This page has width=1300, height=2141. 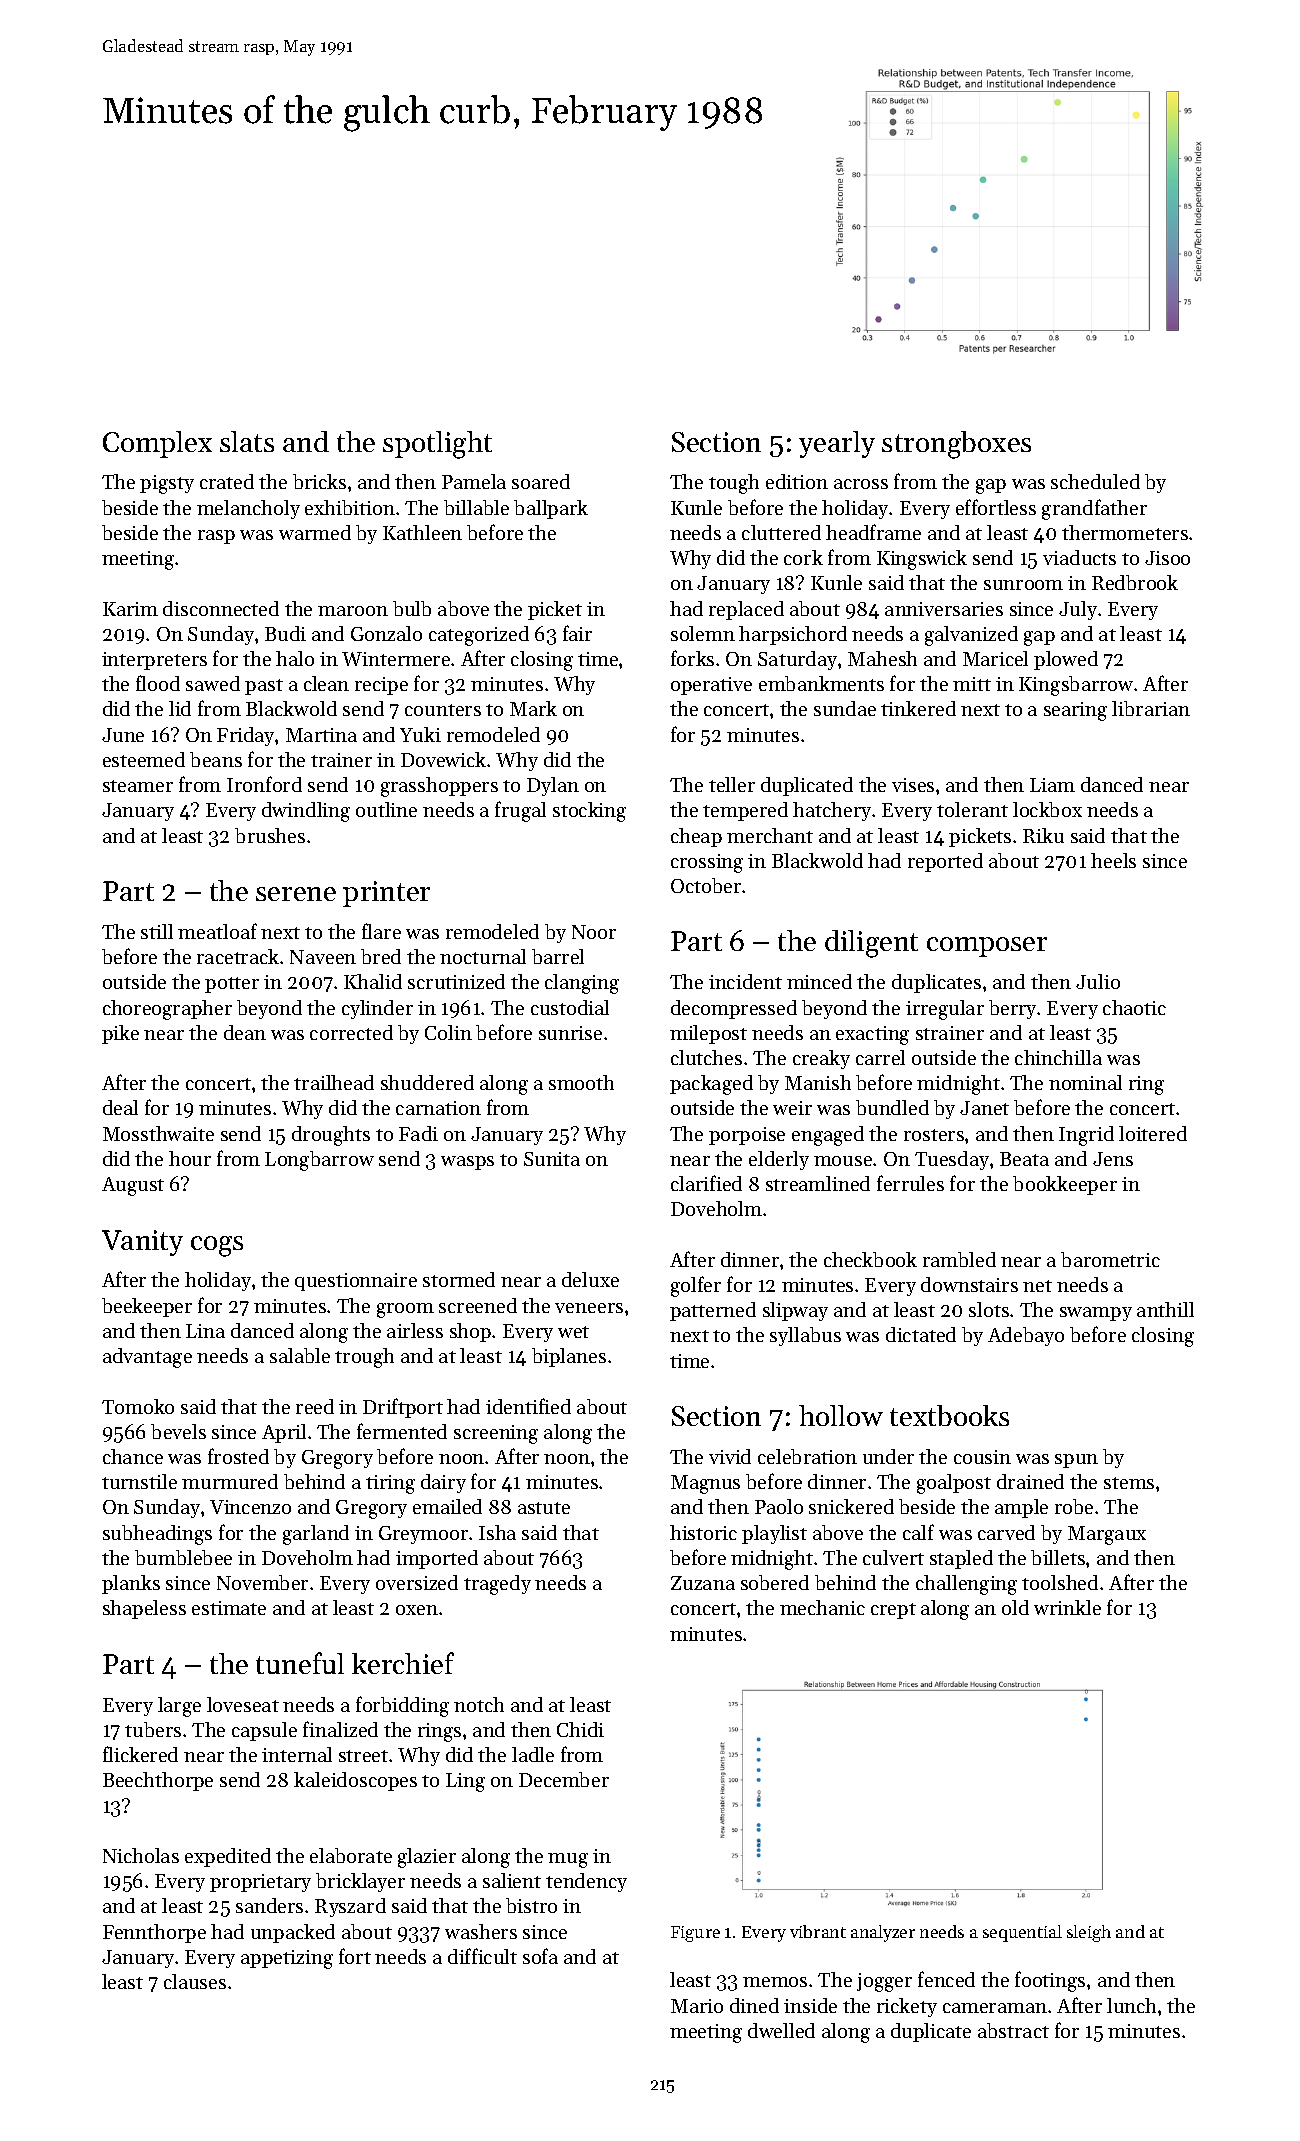 What do you see at coordinates (573, 1332) in the page?
I see `wet` at bounding box center [573, 1332].
